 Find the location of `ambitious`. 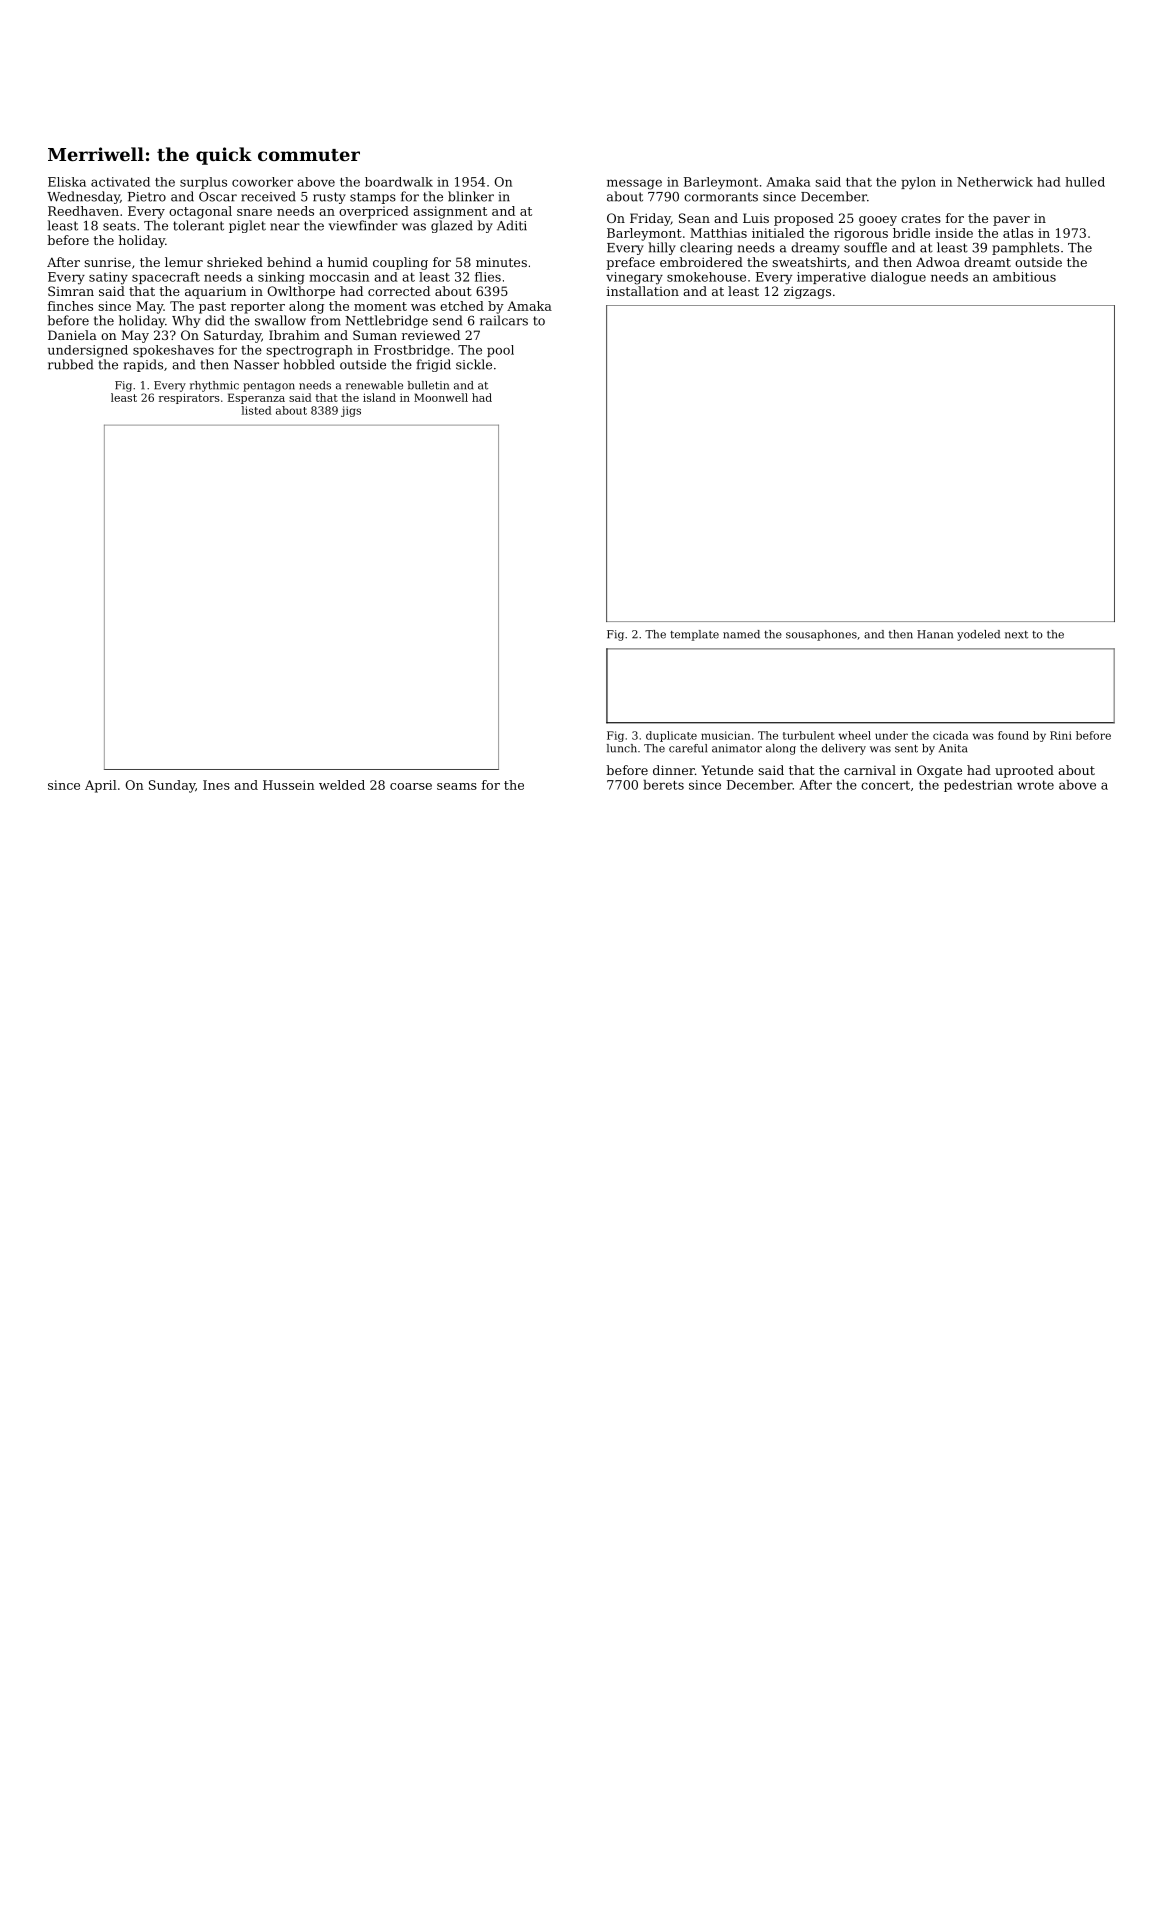

ambitious is located at coordinates (1024, 277).
